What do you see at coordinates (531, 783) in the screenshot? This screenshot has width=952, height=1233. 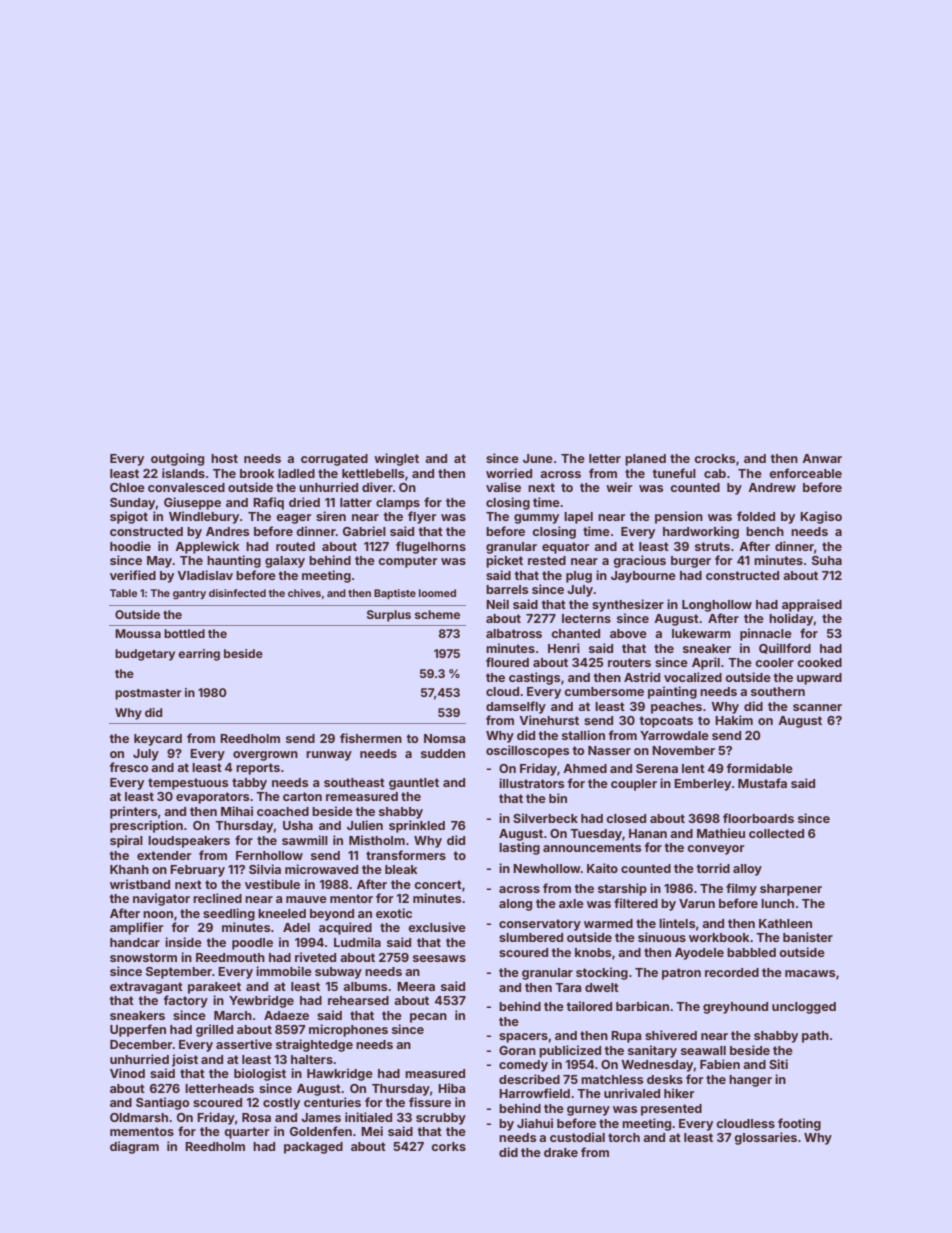 I see `illustrators` at bounding box center [531, 783].
